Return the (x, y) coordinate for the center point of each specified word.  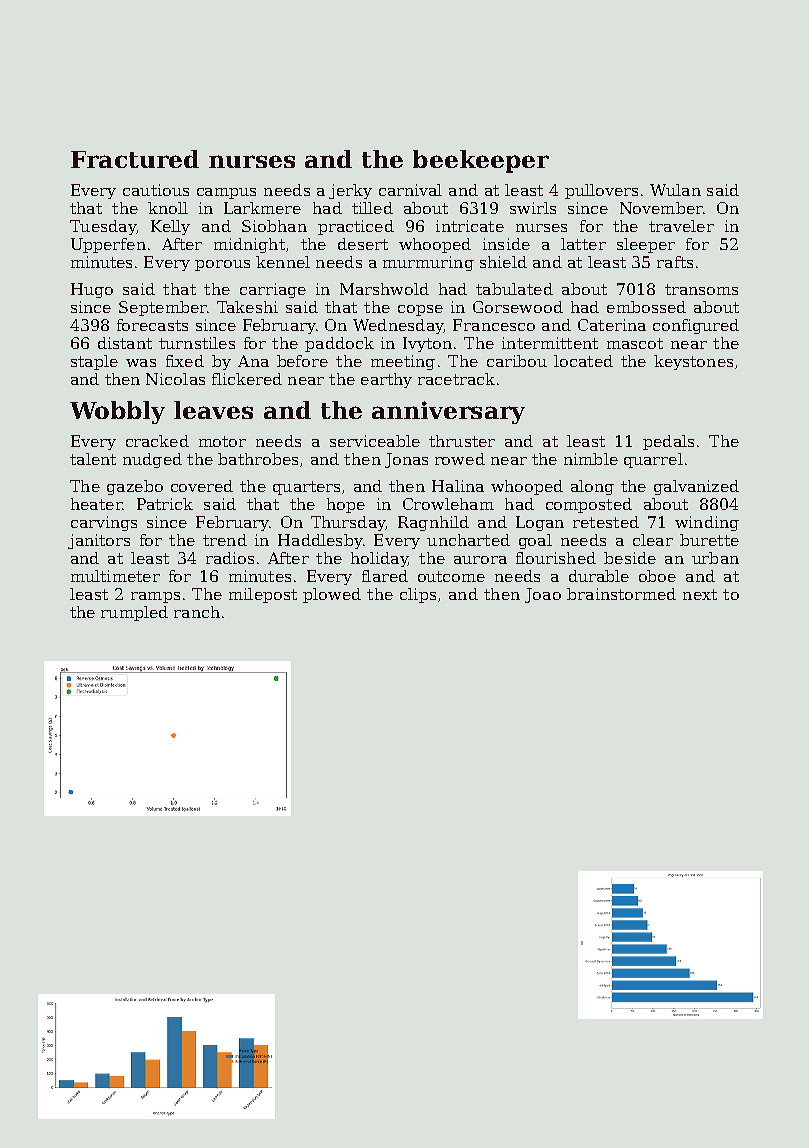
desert (363, 244)
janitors (99, 541)
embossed (646, 307)
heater (96, 504)
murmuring (428, 263)
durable (599, 576)
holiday (379, 559)
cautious (156, 190)
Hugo (92, 290)
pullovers (601, 191)
